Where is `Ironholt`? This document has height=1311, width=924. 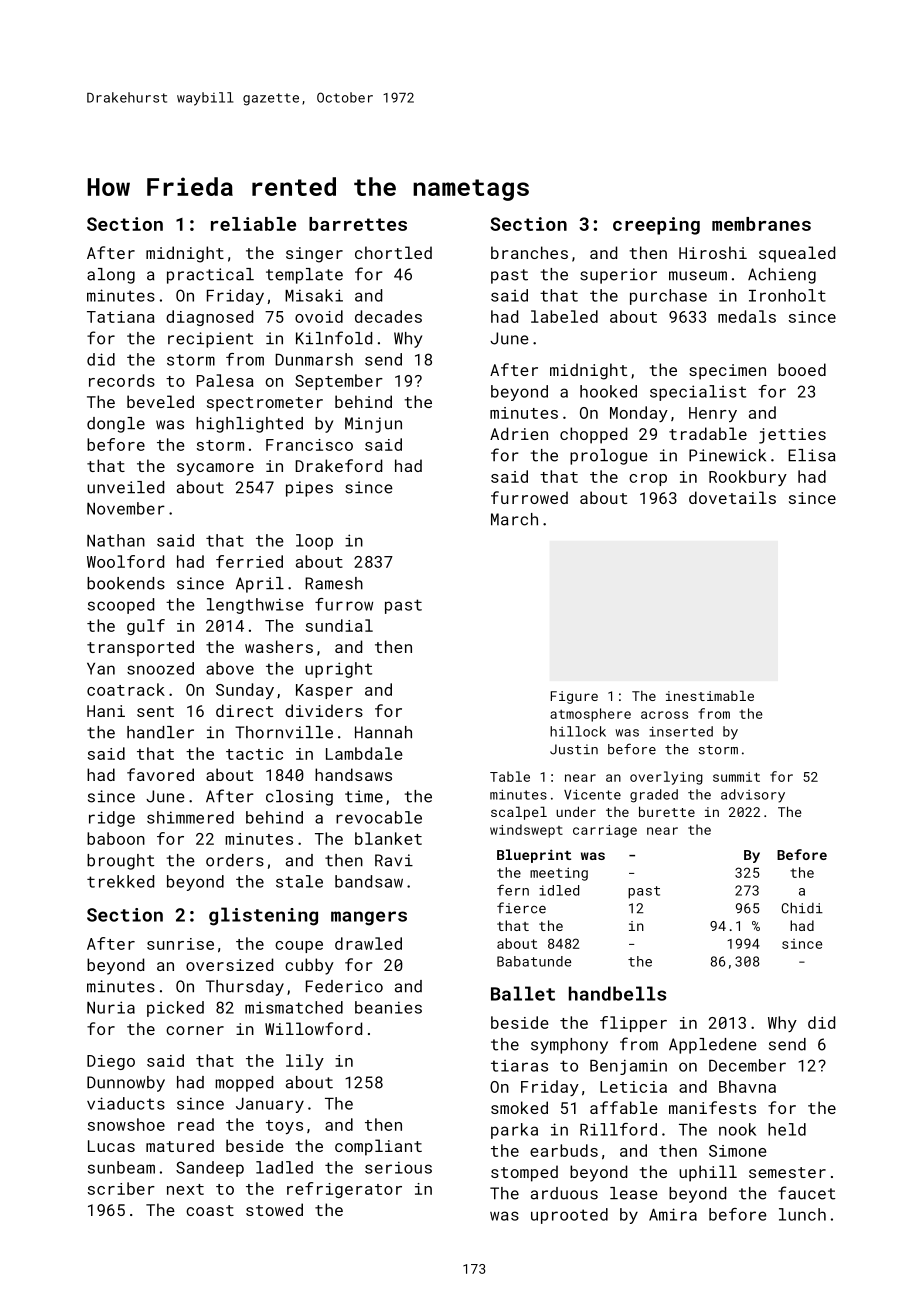
Ironholt is located at coordinates (787, 295).
